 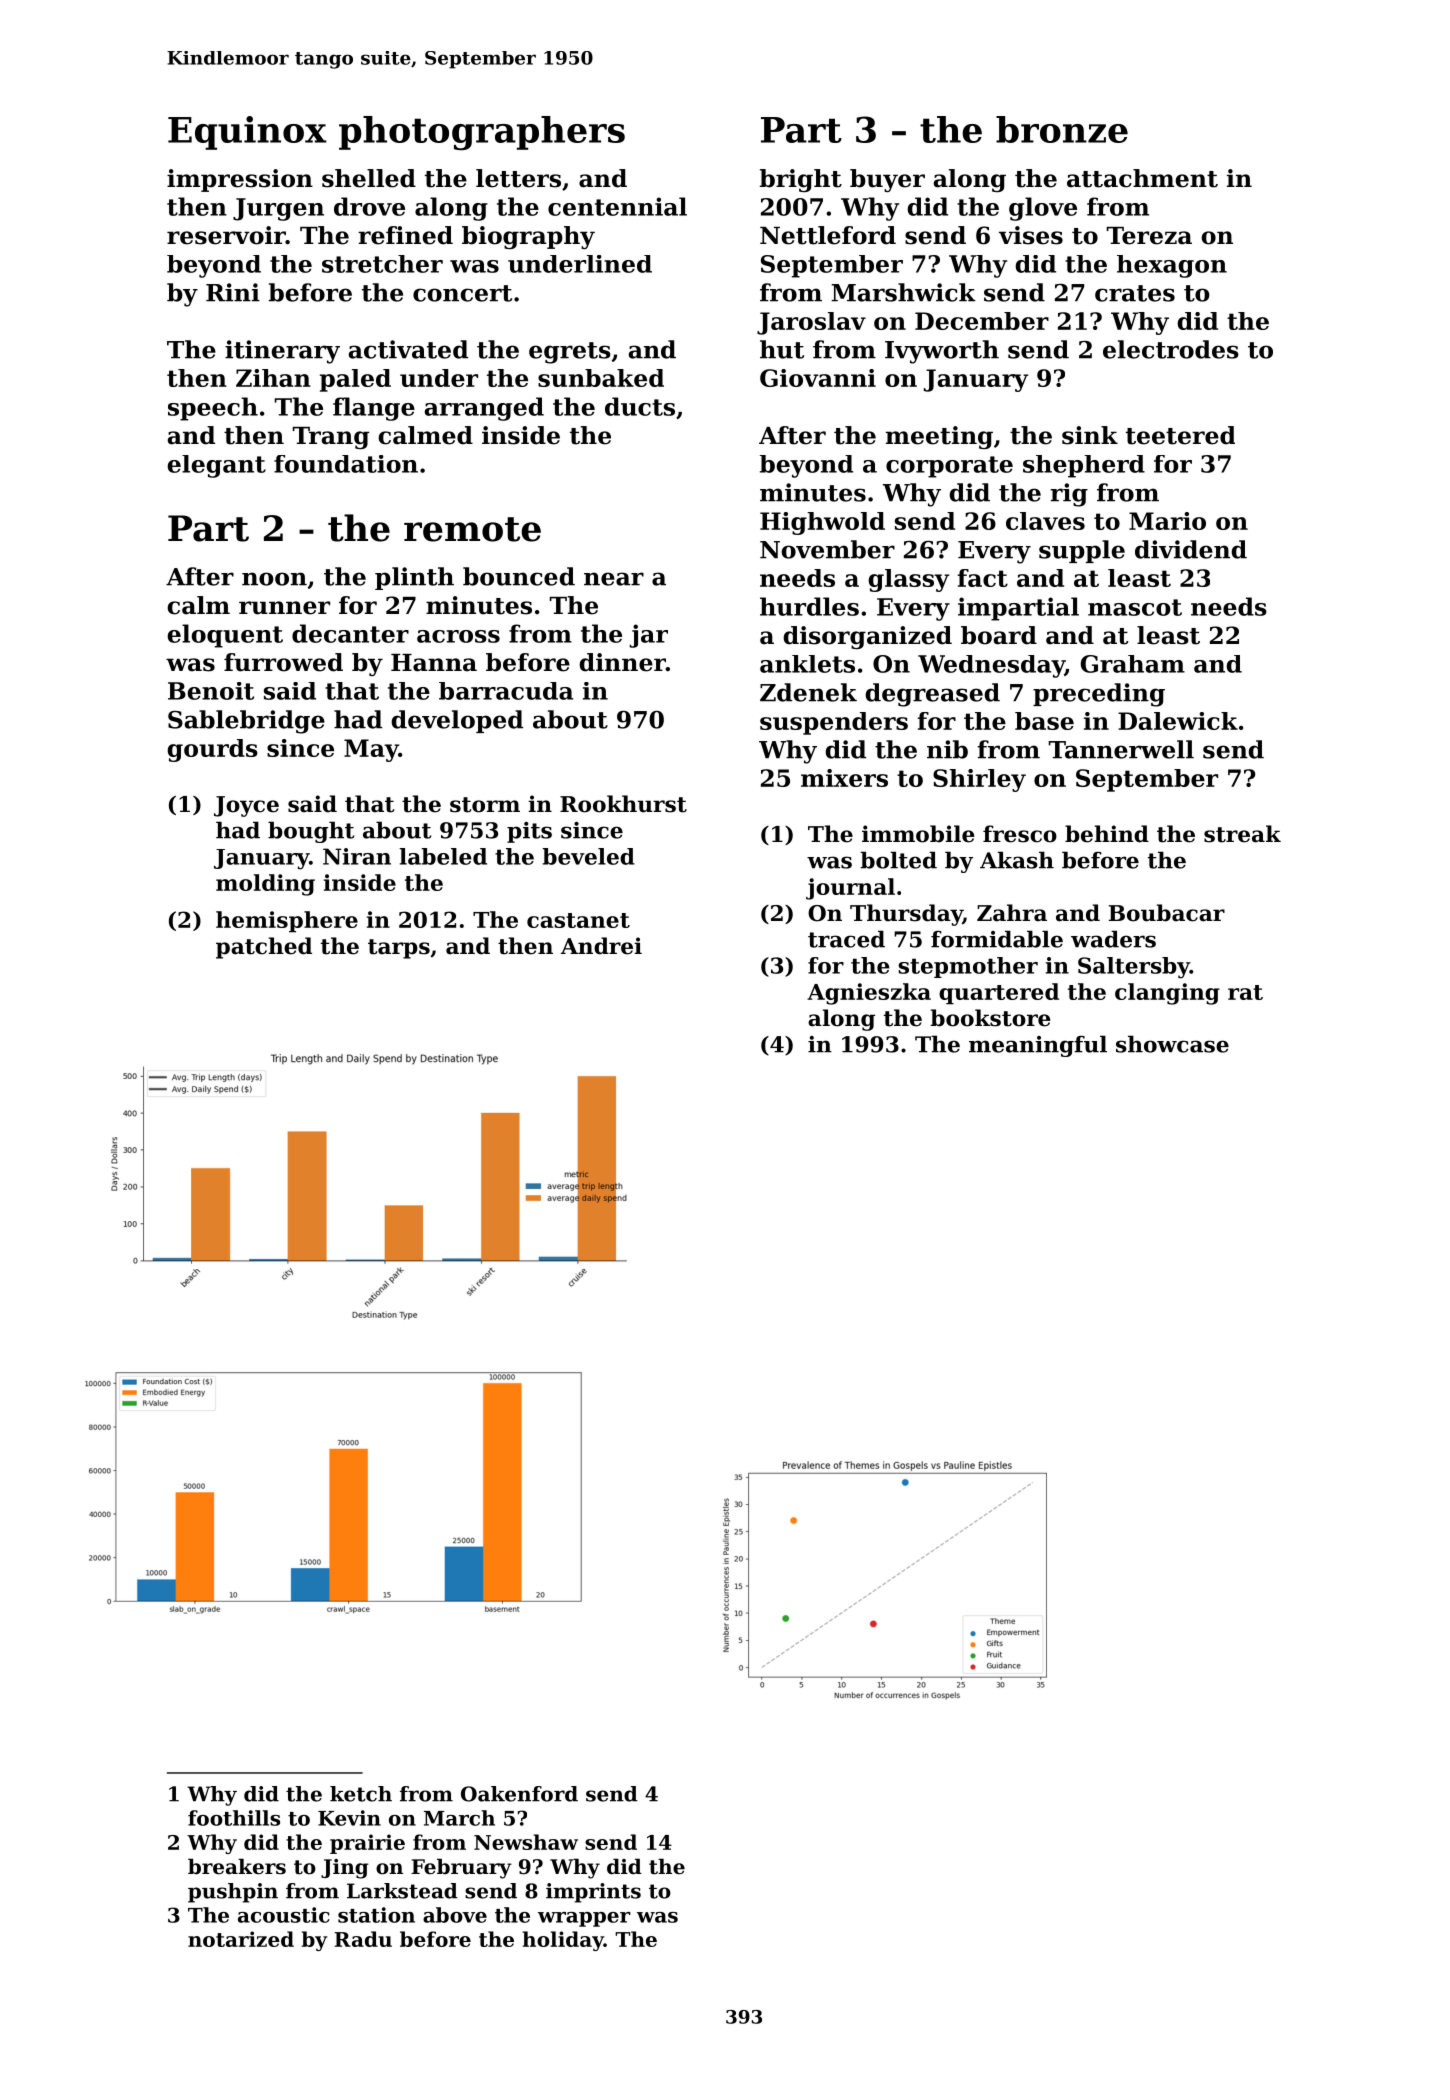 What do you see at coordinates (241, 1939) in the screenshot?
I see `notarized` at bounding box center [241, 1939].
